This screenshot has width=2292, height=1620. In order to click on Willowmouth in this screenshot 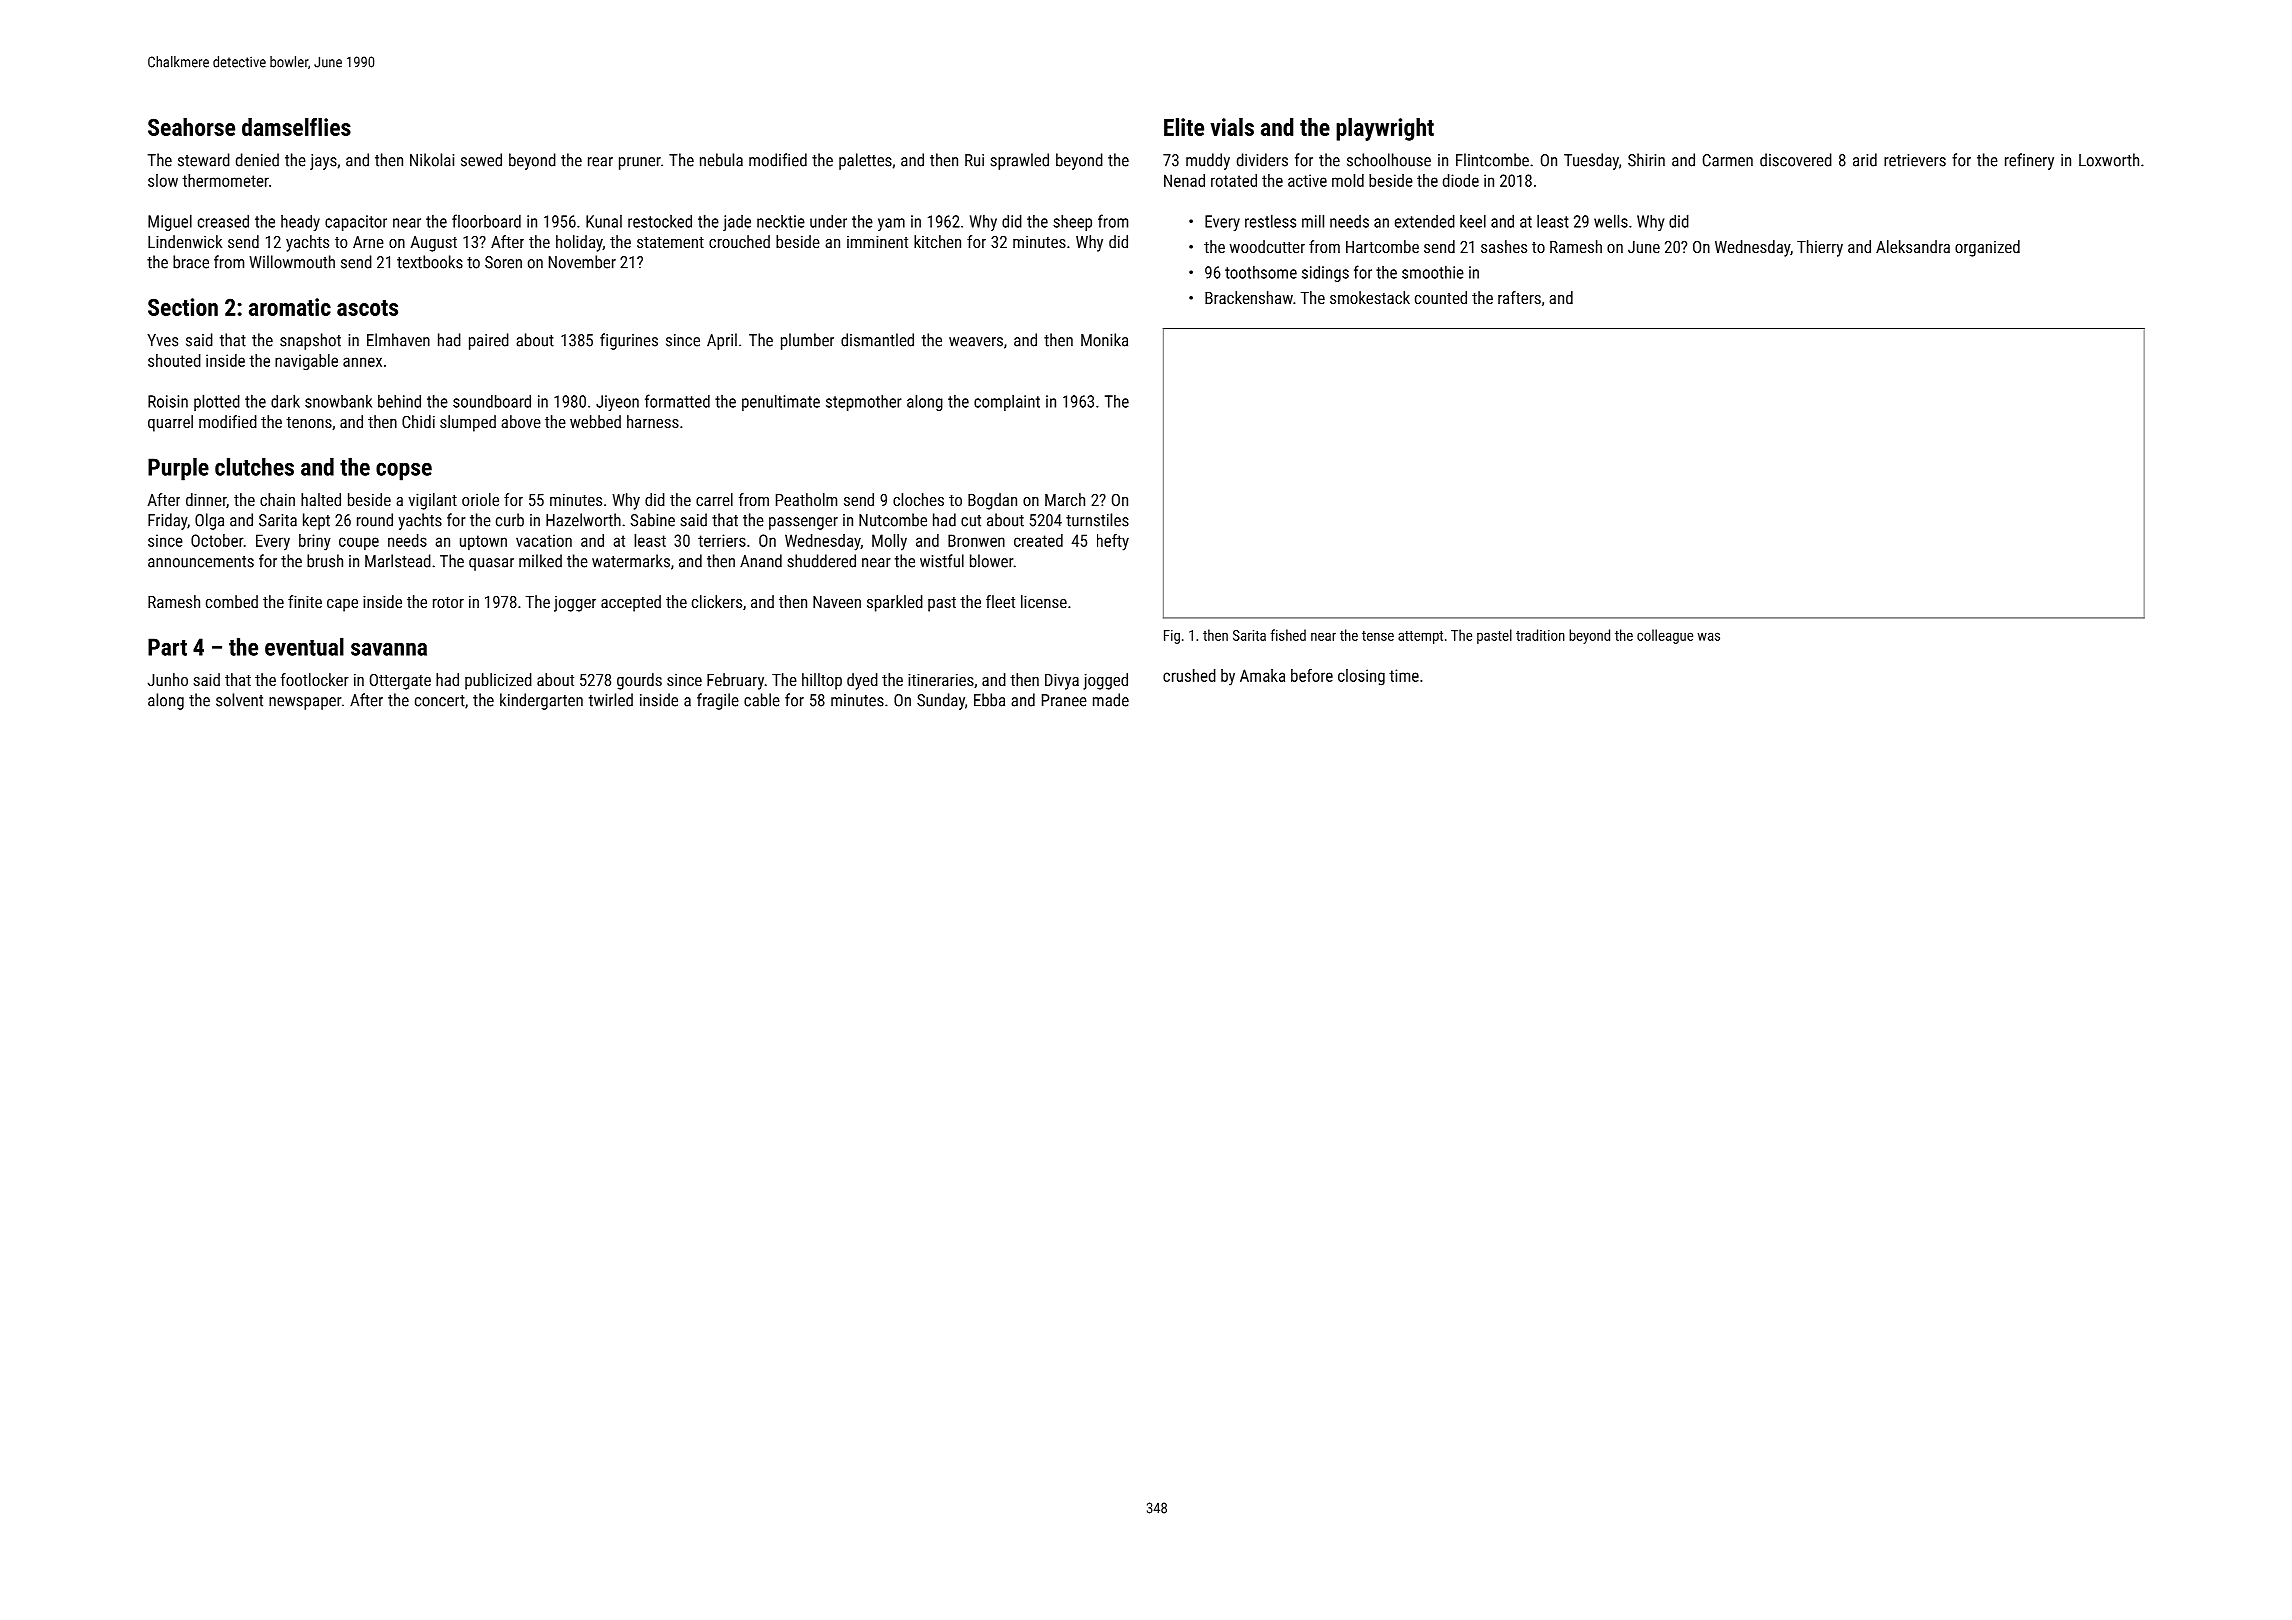, I will do `click(292, 262)`.
